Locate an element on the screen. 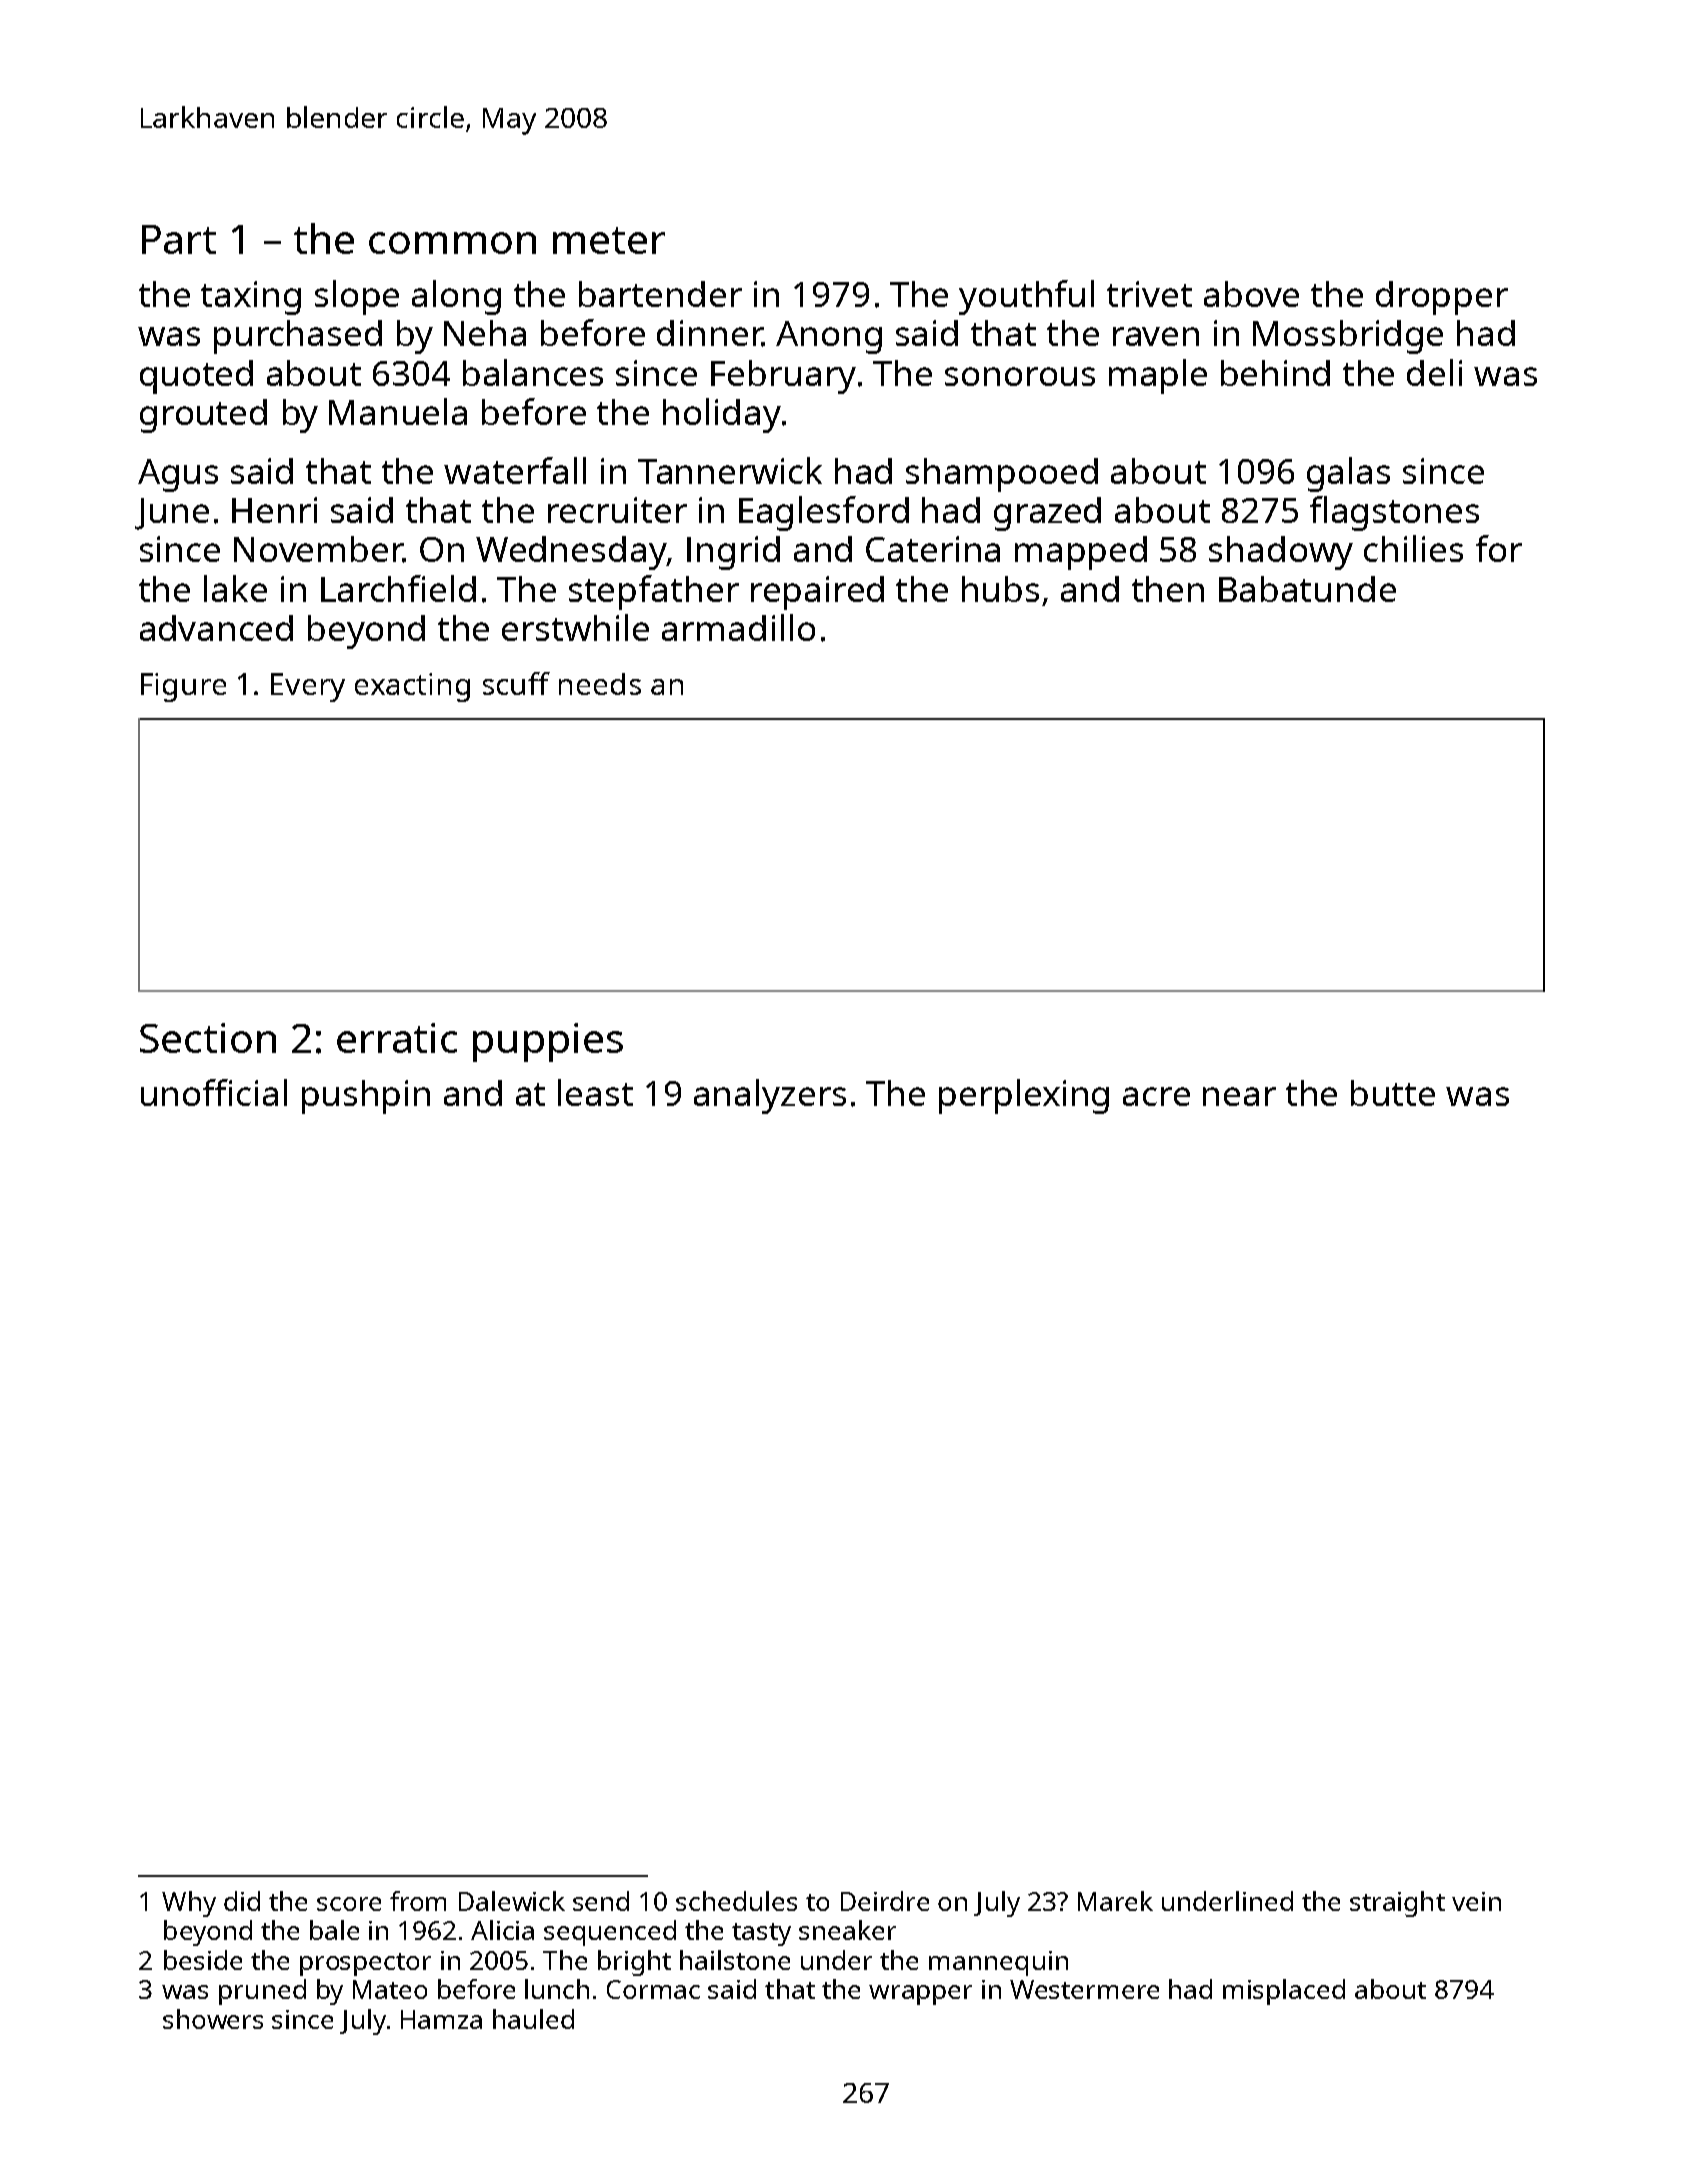 This screenshot has width=1683, height=2178. Wednesday is located at coordinates (571, 553).
